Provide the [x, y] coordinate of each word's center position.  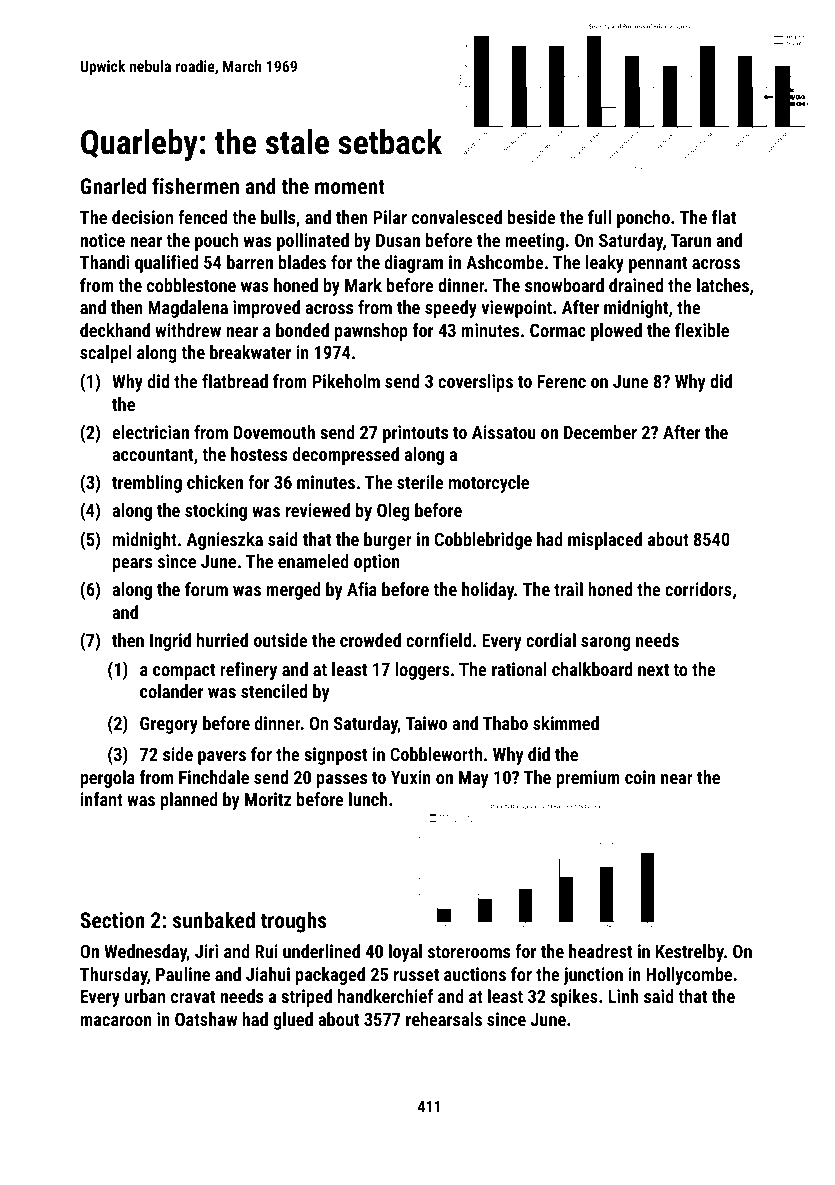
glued [293, 1021]
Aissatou [504, 432]
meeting [534, 242]
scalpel [106, 354]
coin [640, 777]
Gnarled [113, 185]
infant [101, 799]
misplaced [605, 541]
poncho [643, 219]
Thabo [505, 723]
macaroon [116, 1021]
